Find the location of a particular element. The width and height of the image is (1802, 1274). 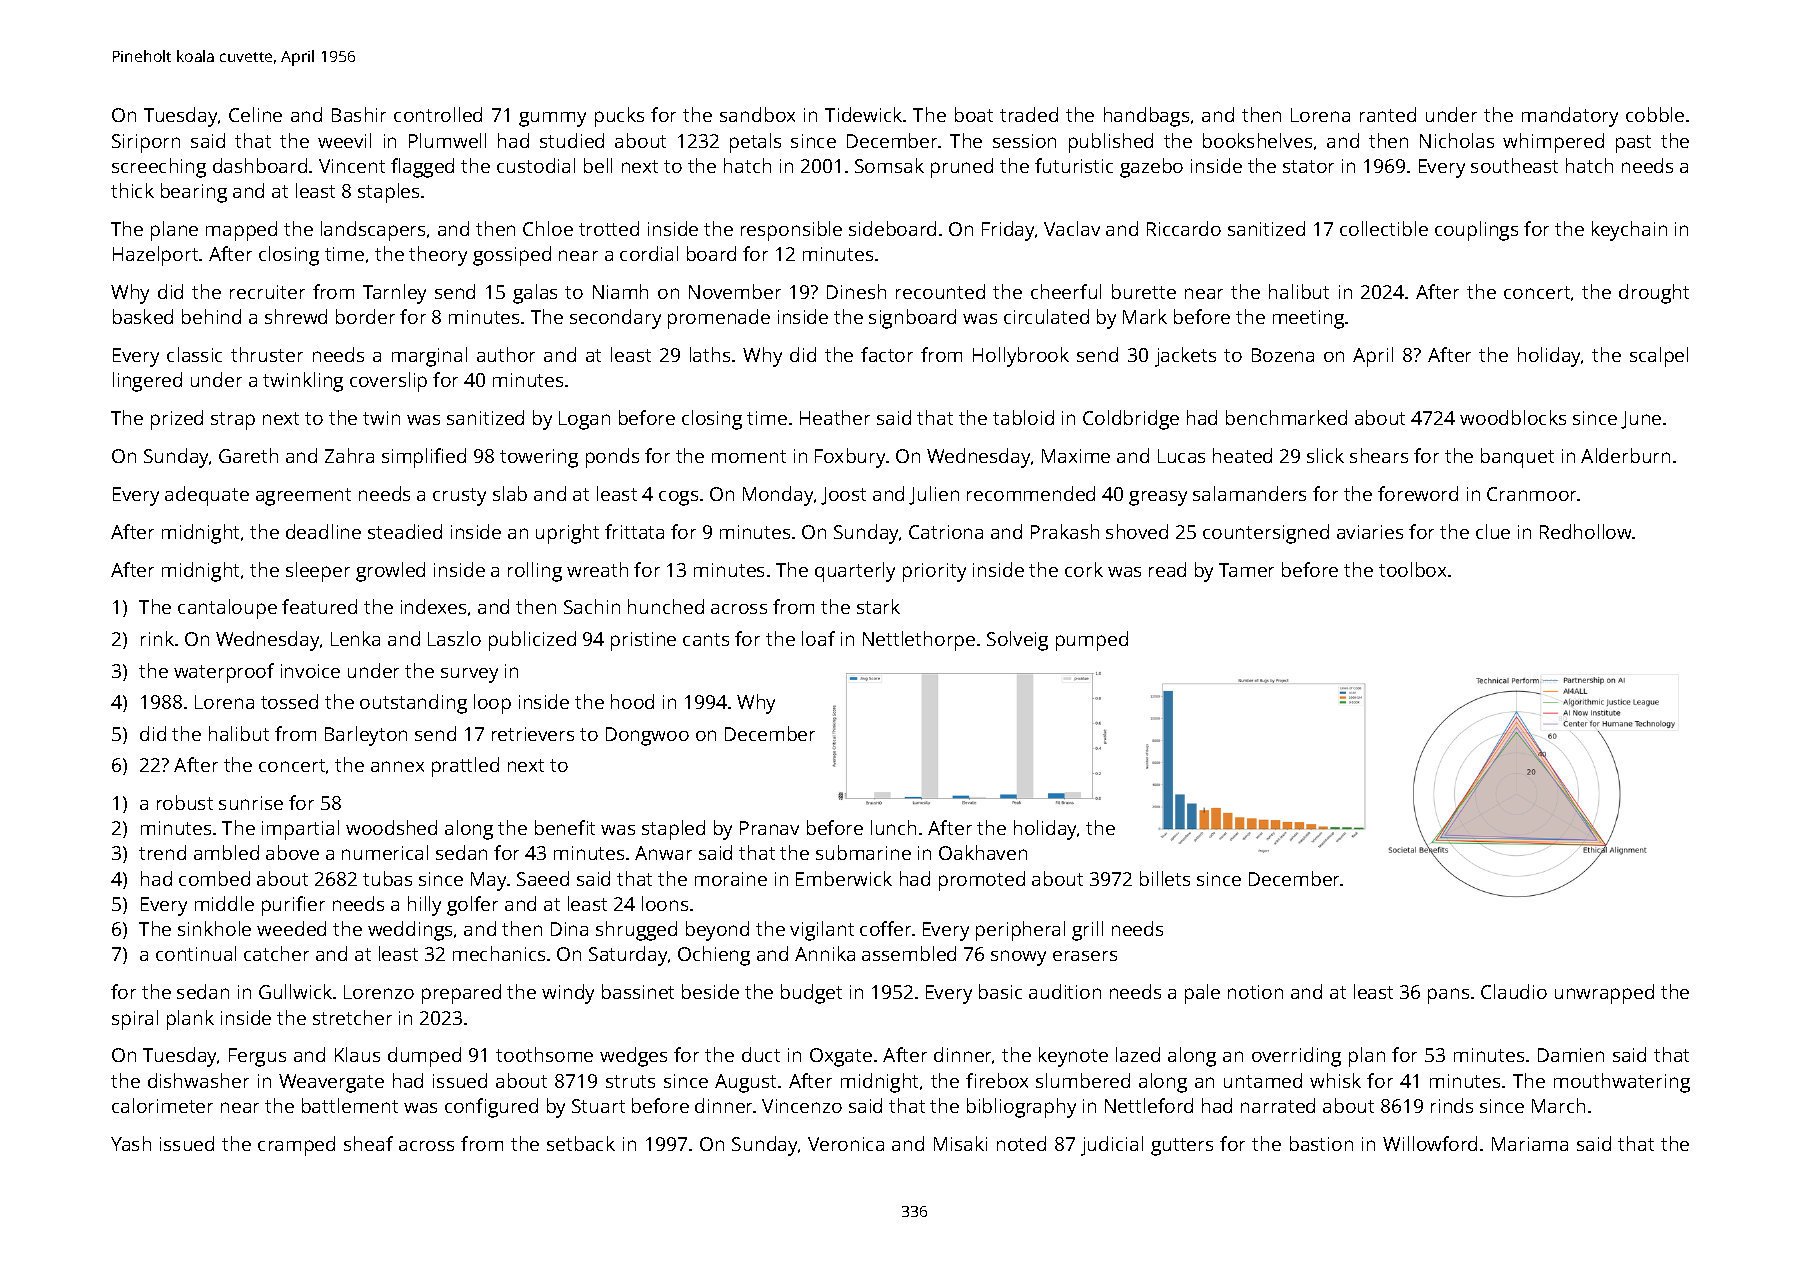

Alderburn is located at coordinates (1625, 455).
